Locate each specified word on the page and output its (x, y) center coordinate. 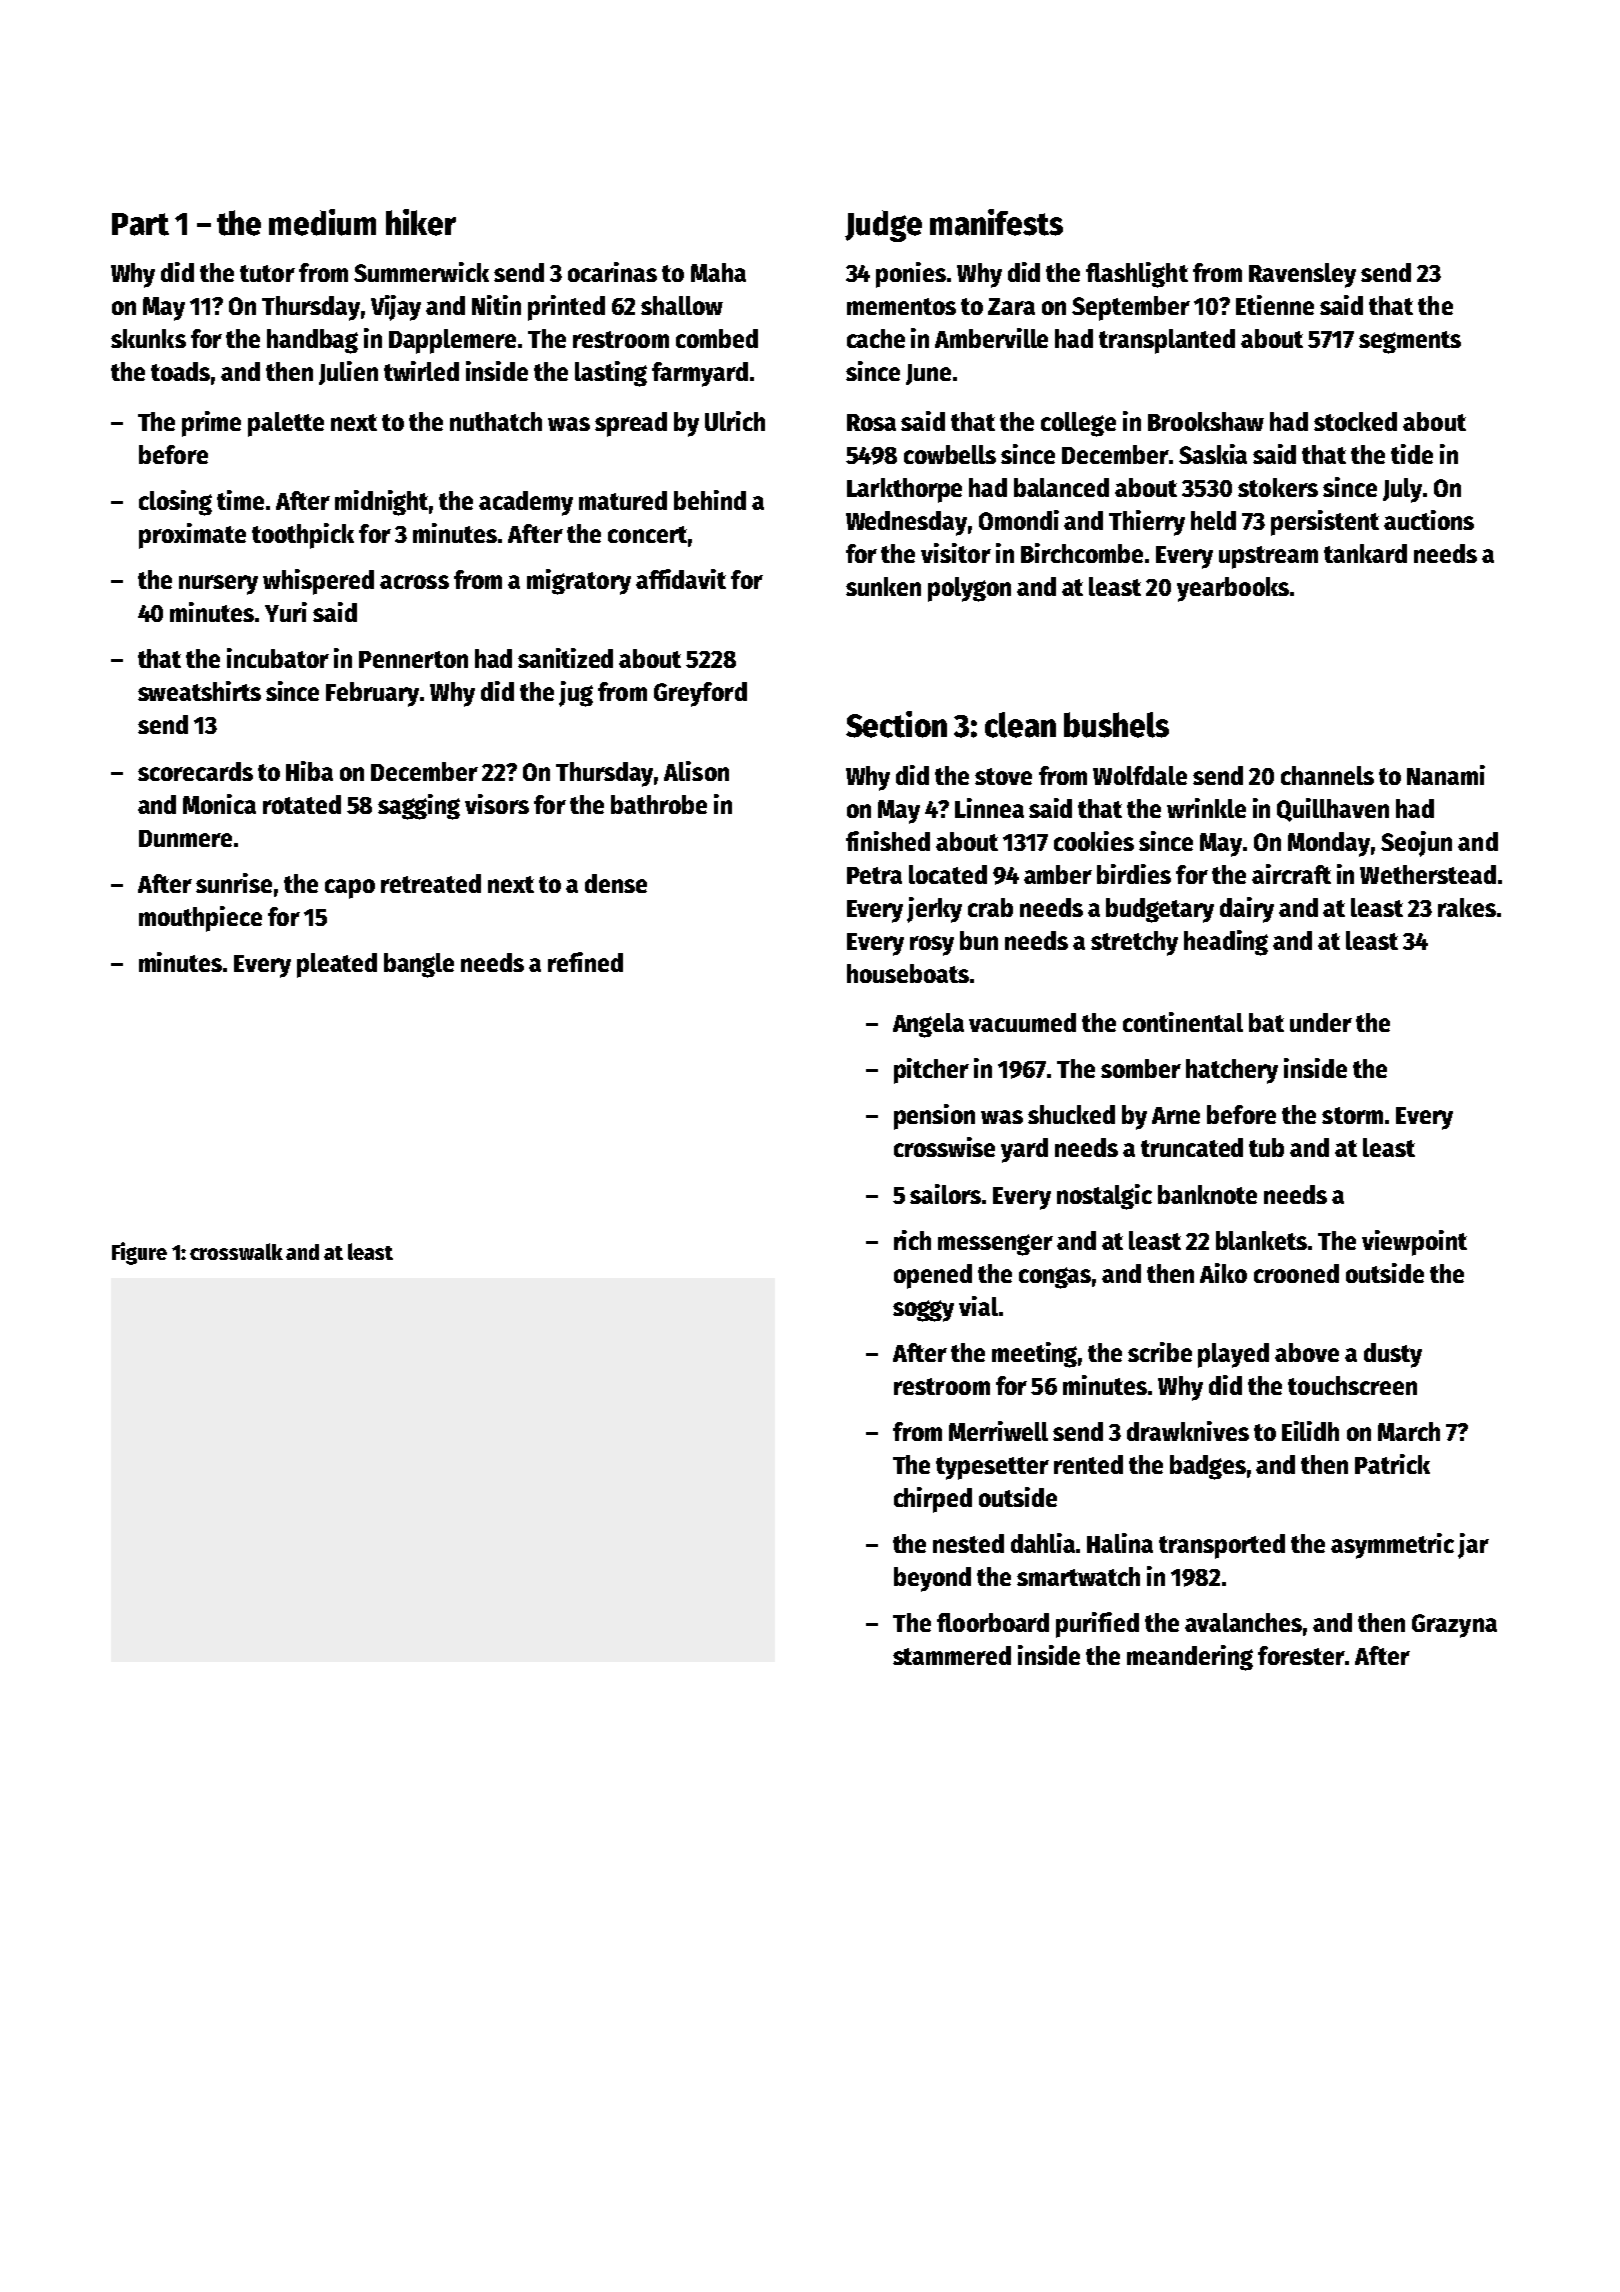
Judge (883, 226)
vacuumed (1022, 1022)
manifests (996, 222)
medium (322, 222)
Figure (139, 1253)
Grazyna (1454, 1626)
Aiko (1223, 1273)
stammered (952, 1655)
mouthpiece (200, 919)
